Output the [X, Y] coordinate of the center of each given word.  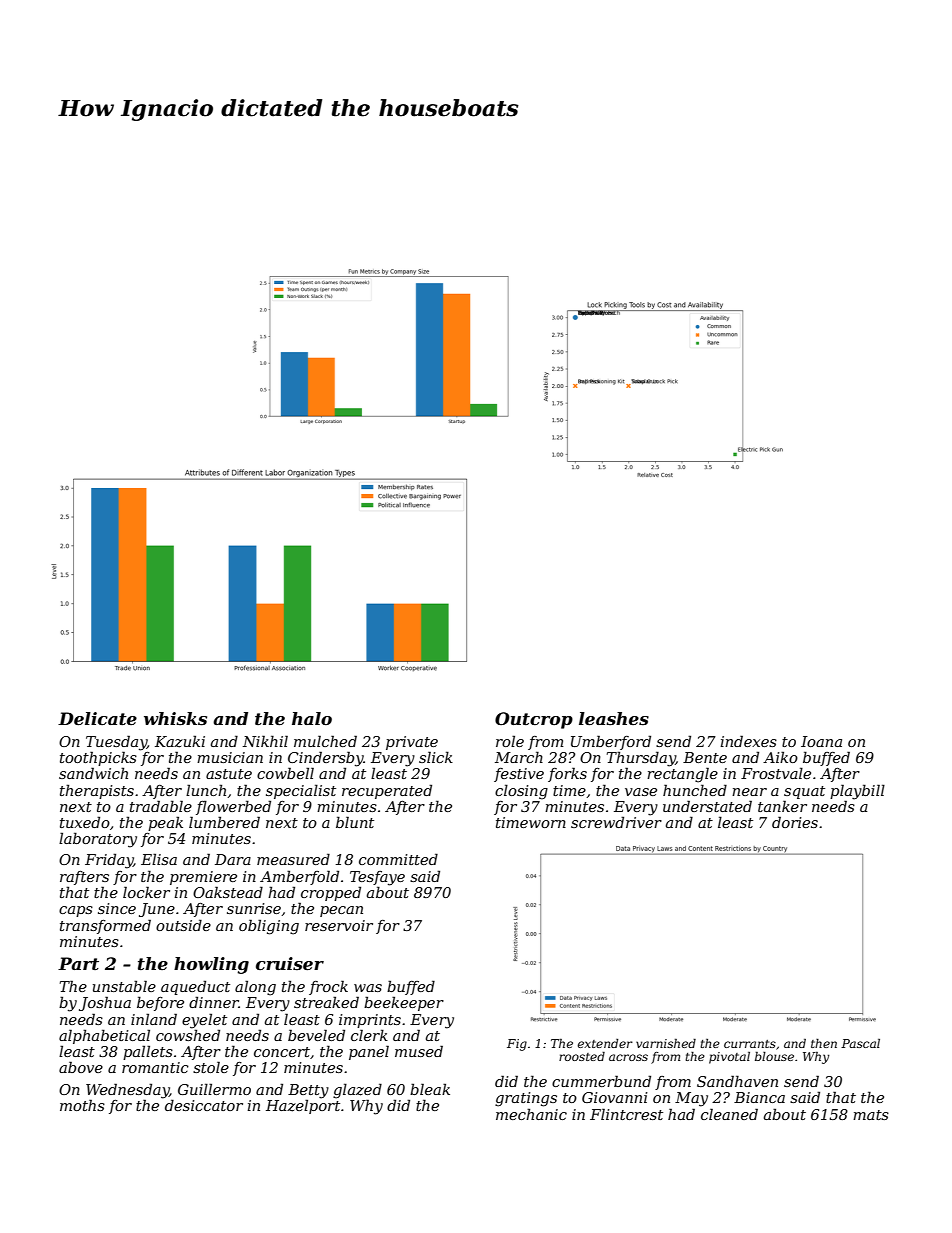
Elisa [159, 859]
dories [795, 822]
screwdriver [616, 822]
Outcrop [534, 720]
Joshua [105, 1003]
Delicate [97, 718]
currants [750, 1044]
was [368, 988]
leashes [614, 718]
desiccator [204, 1105]
